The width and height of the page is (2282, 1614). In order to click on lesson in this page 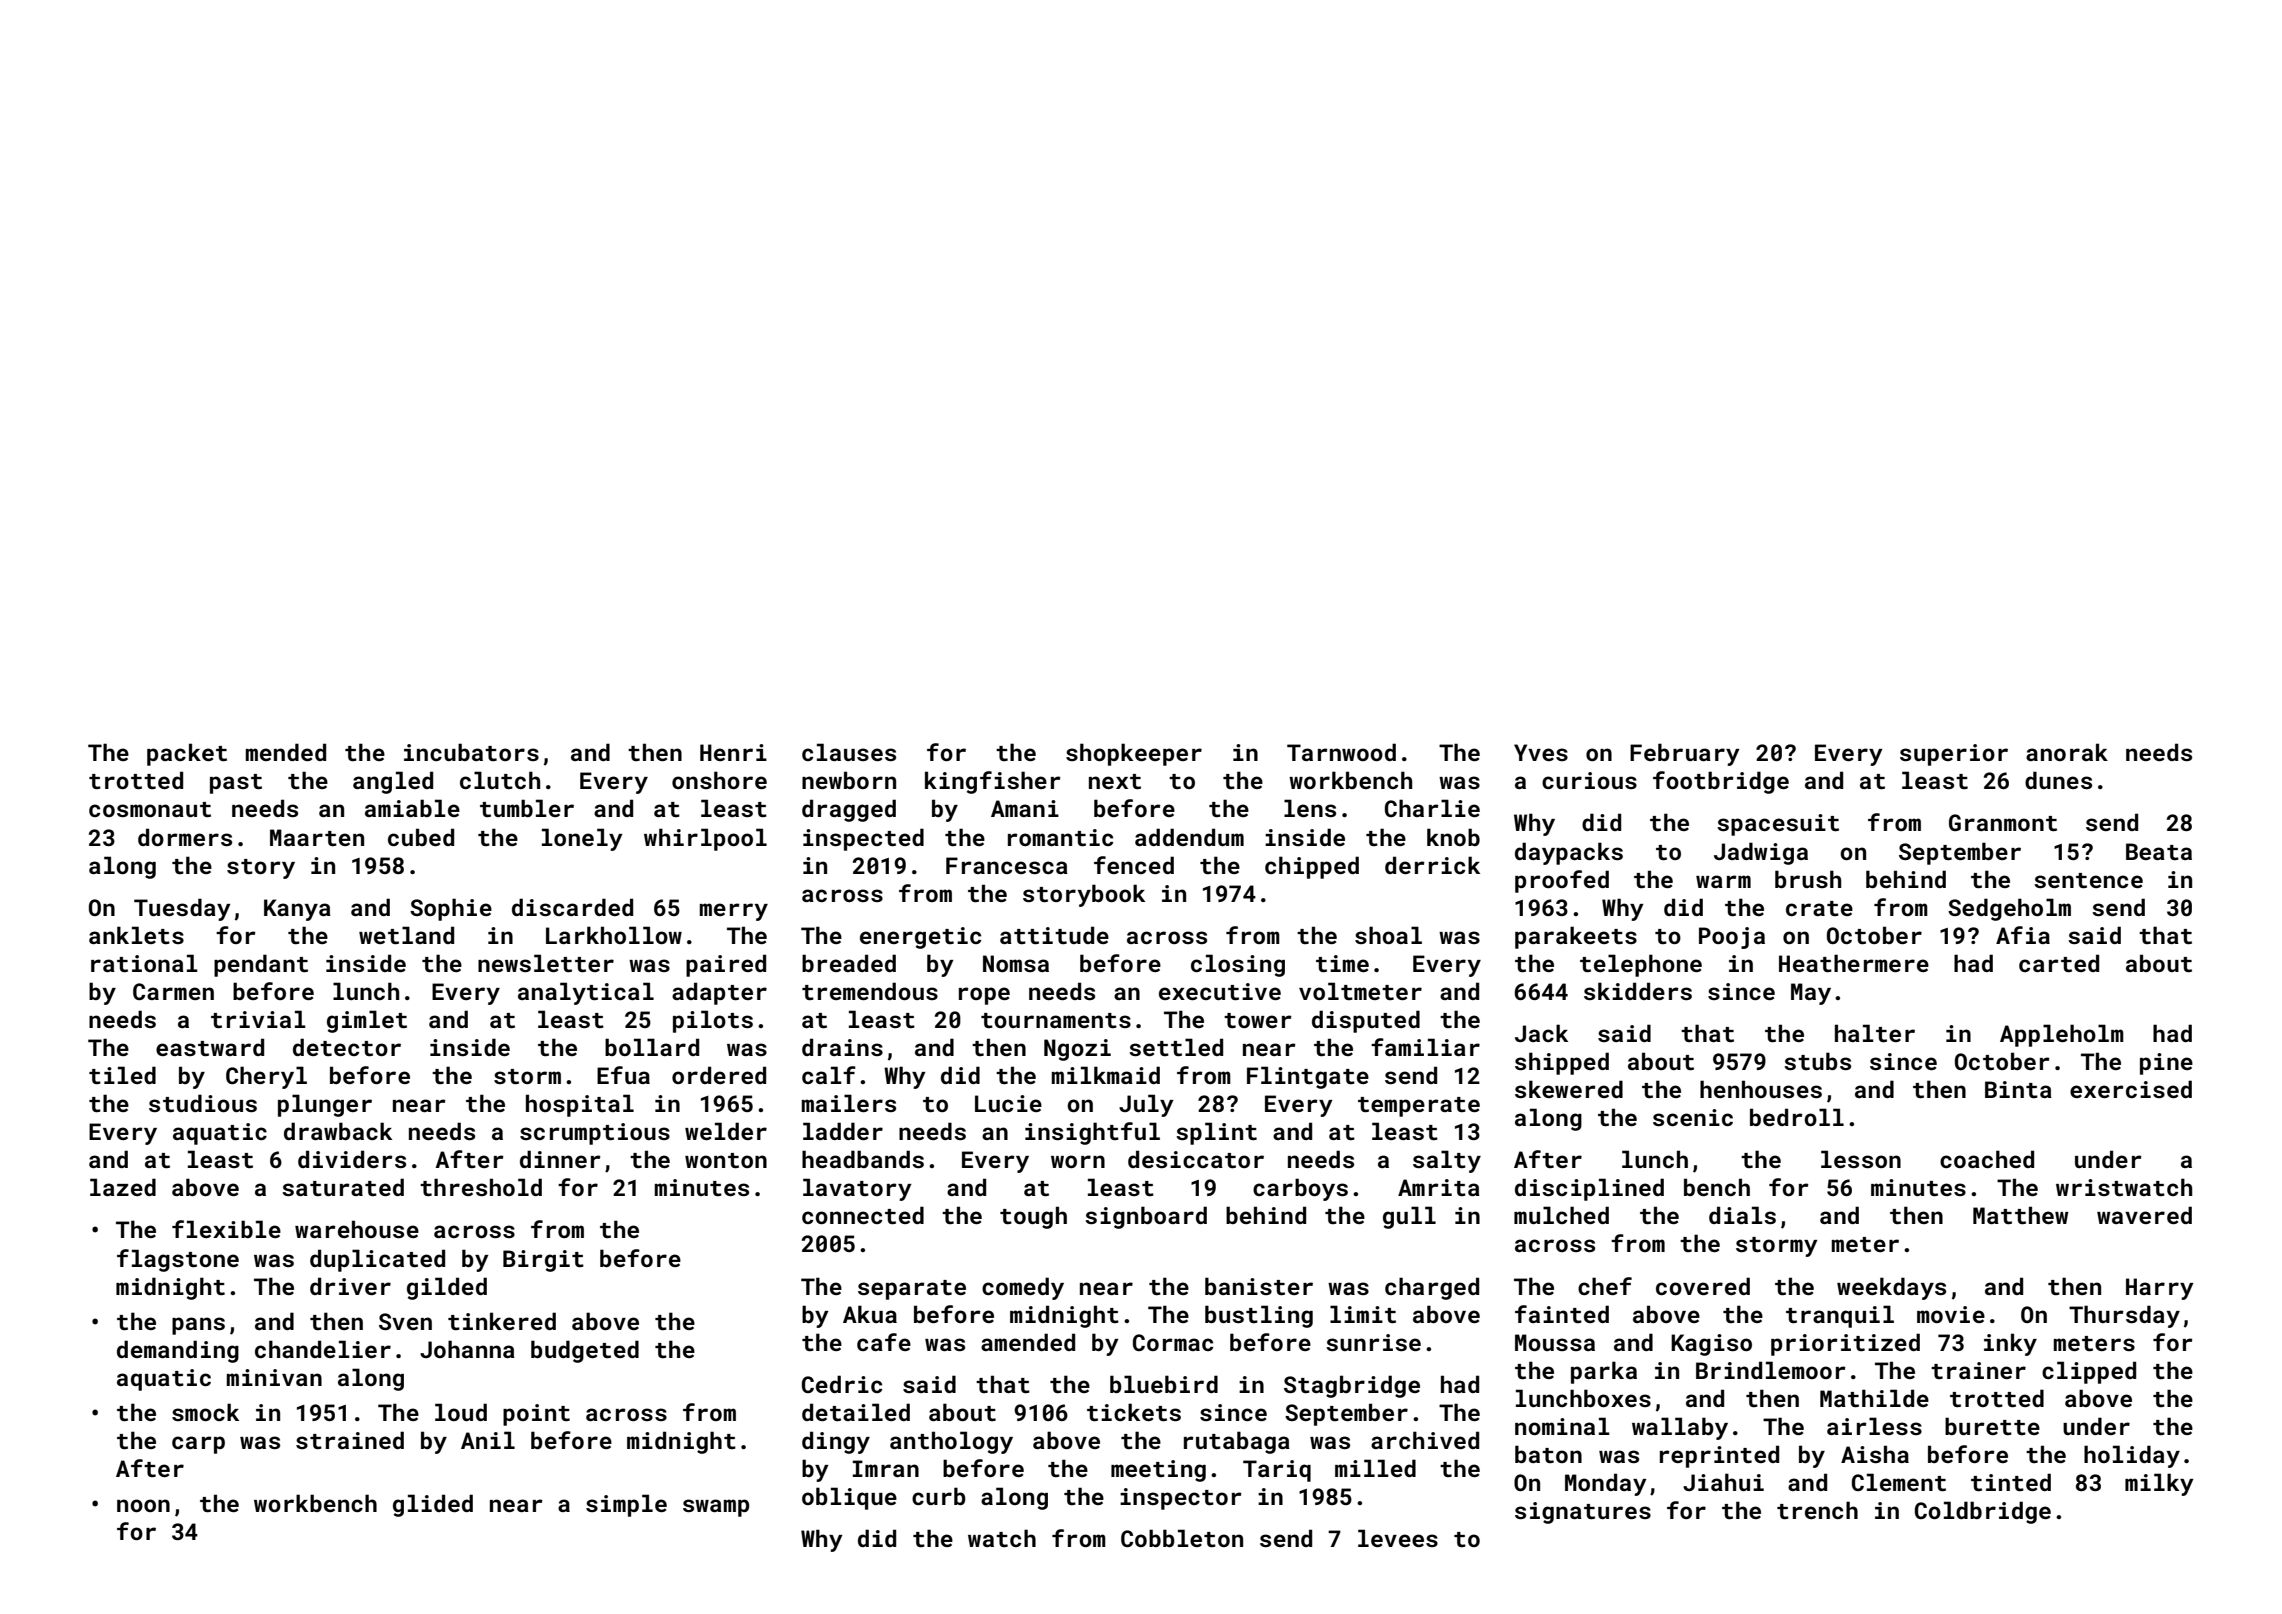, I will do `click(1861, 1159)`.
